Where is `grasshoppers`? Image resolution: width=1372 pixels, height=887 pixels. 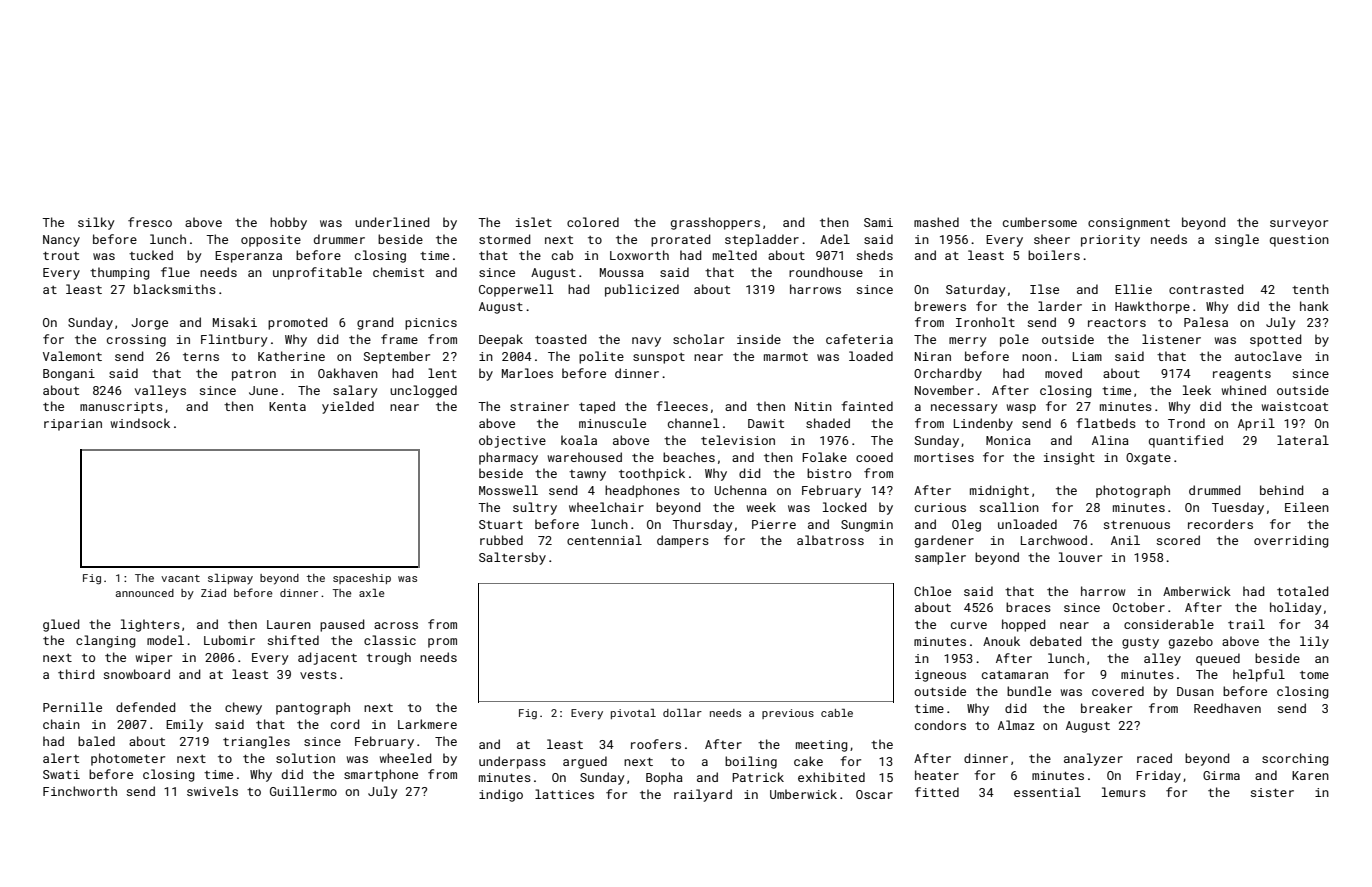
grasshoppers is located at coordinates (715, 223).
